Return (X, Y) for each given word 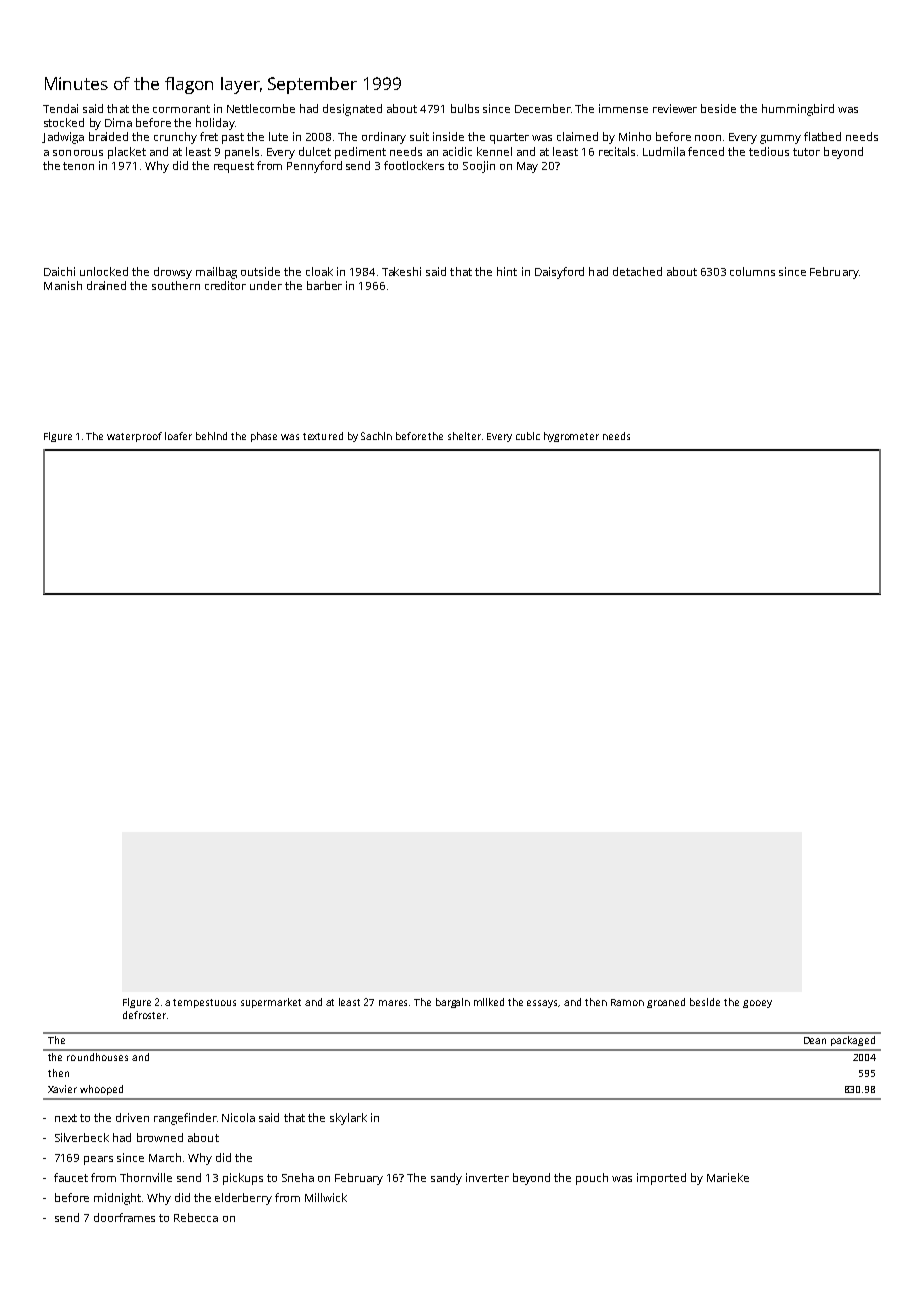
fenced (706, 151)
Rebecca (196, 1217)
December (542, 108)
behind (211, 436)
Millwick (326, 1197)
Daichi (59, 271)
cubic (528, 436)
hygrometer (571, 437)
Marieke (728, 1177)
